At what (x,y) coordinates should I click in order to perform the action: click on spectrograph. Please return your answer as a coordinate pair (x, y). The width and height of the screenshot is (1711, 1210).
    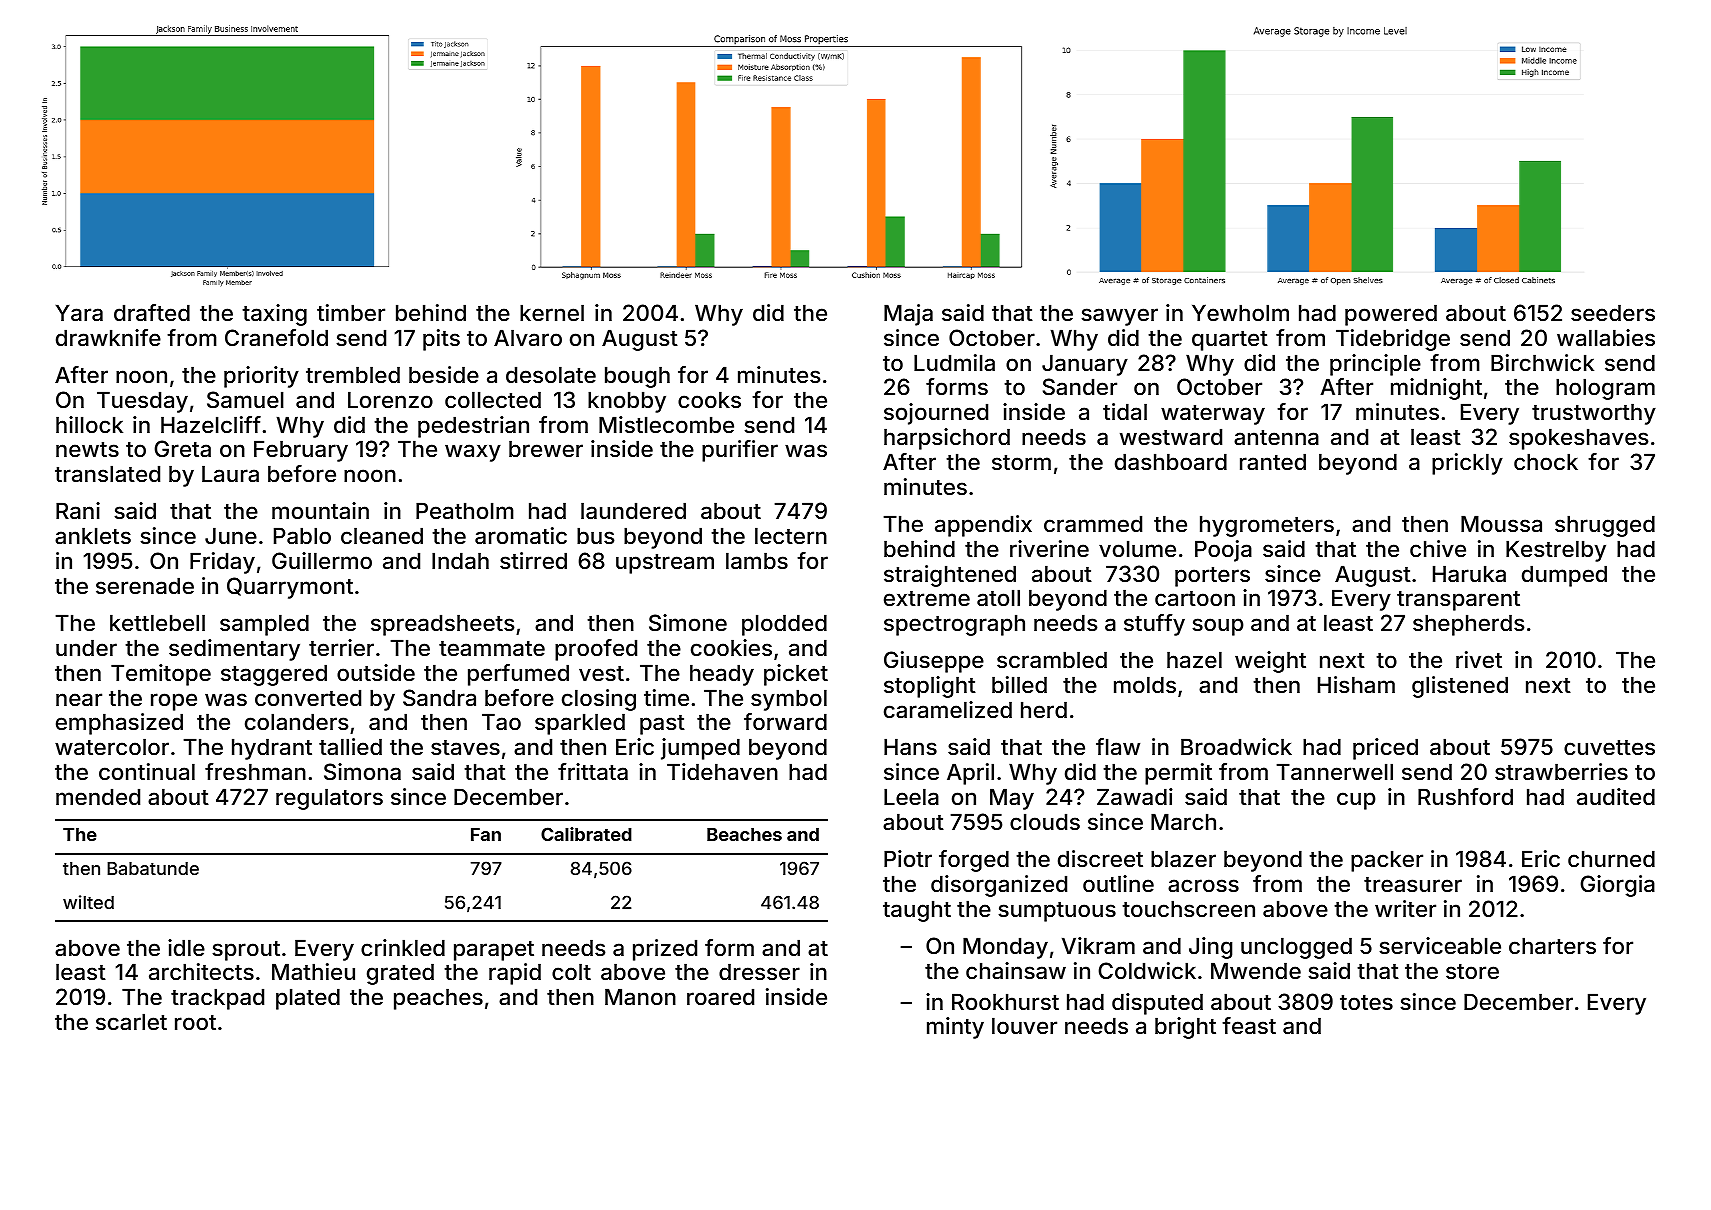
    Looking at the image, I should click on (954, 625).
